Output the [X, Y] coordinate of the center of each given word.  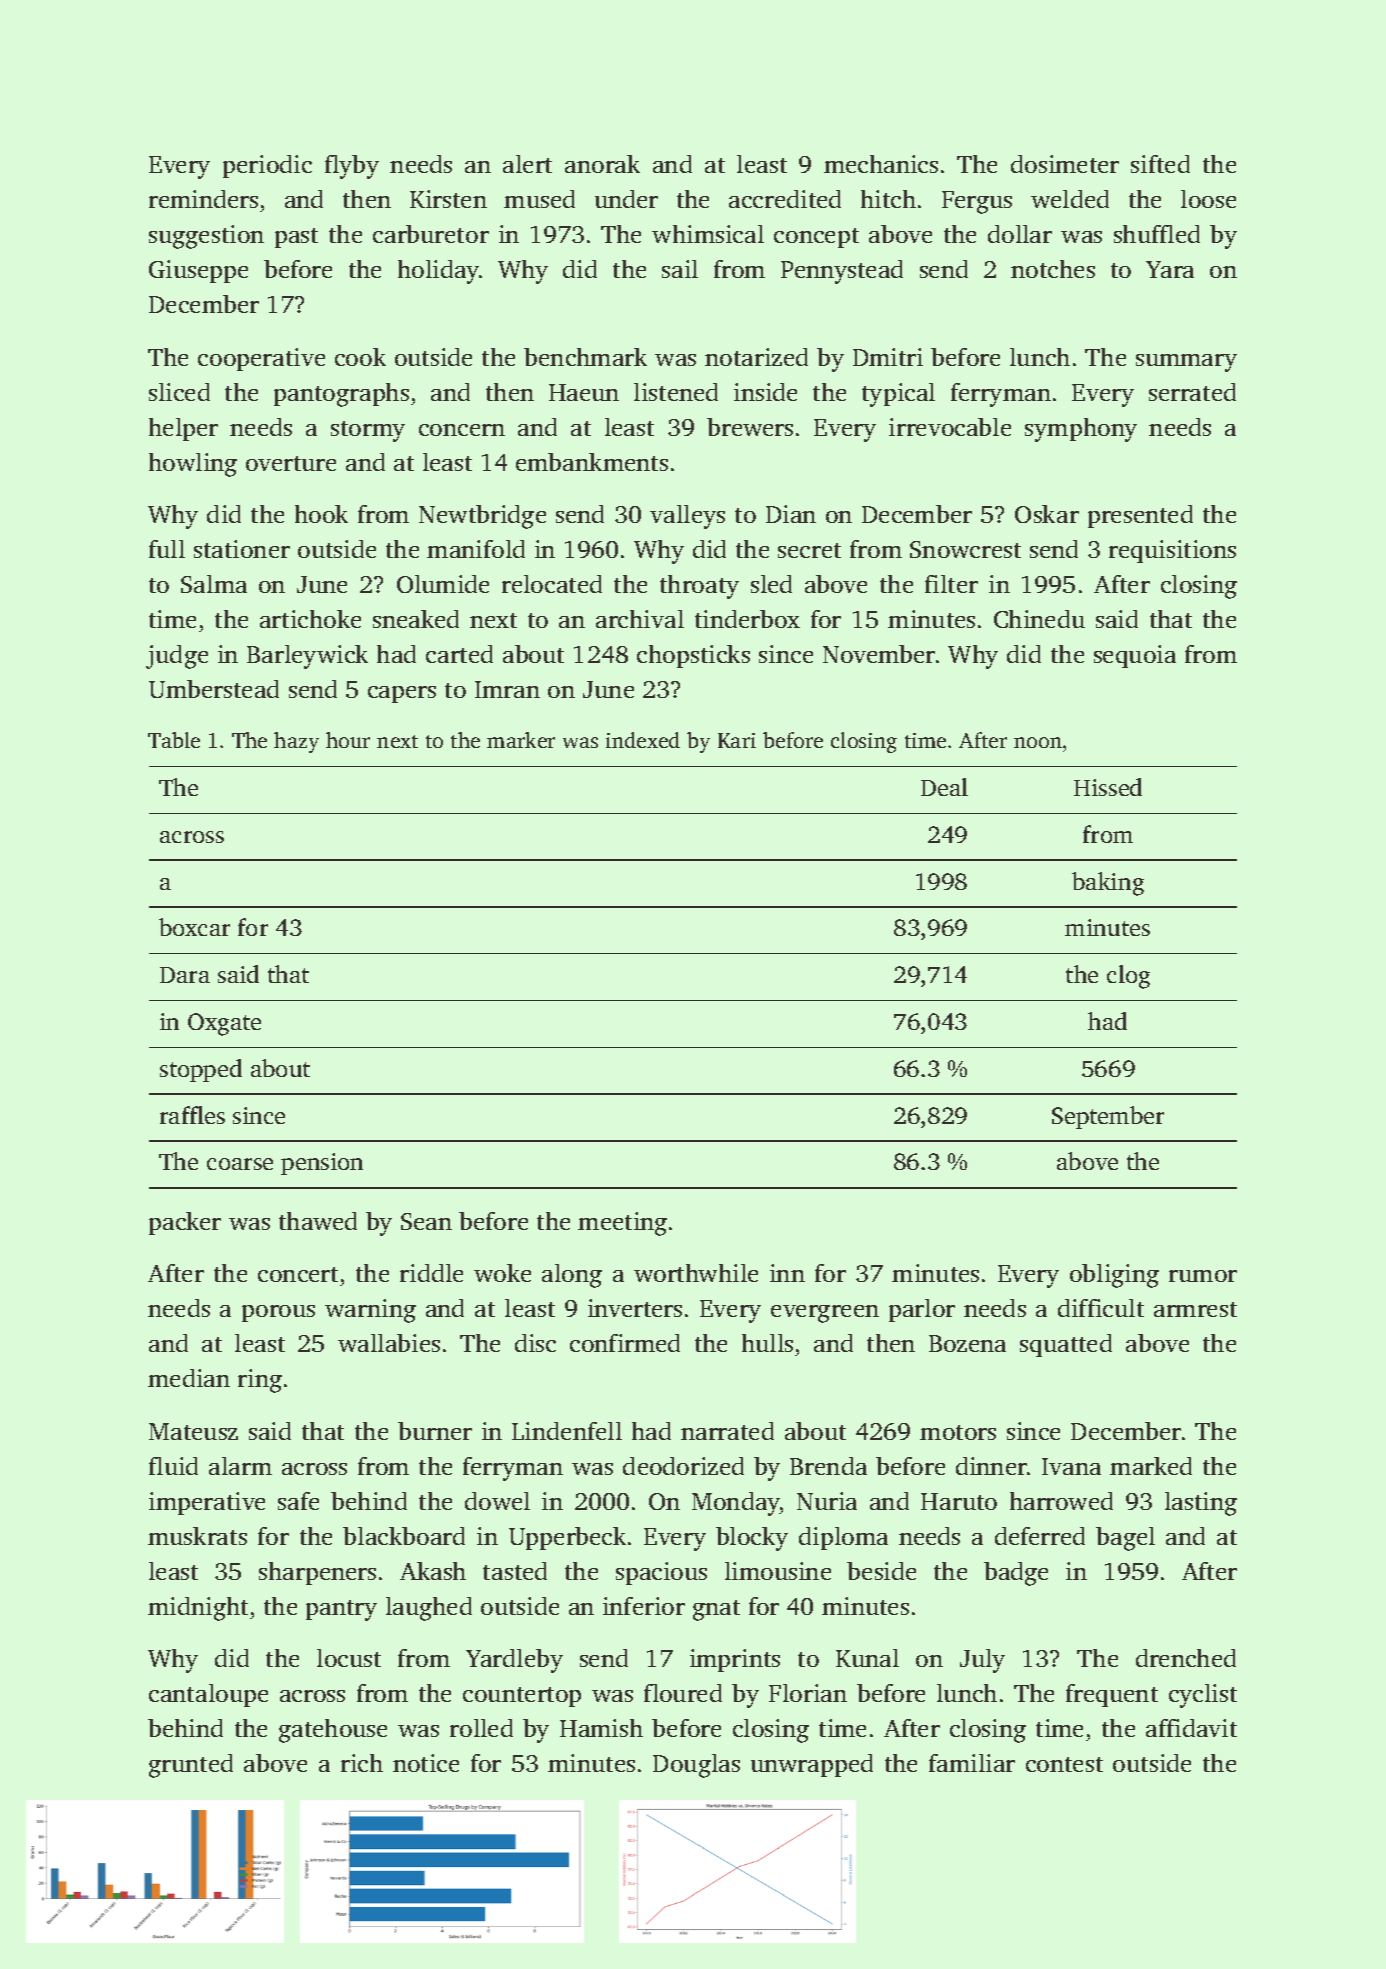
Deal [944, 787]
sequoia [1135, 656]
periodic [267, 166]
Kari [737, 740]
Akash [433, 1571]
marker [521, 740]
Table [174, 740]
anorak [602, 164]
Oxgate [224, 1024]
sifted [1160, 164]
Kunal [867, 1658]
